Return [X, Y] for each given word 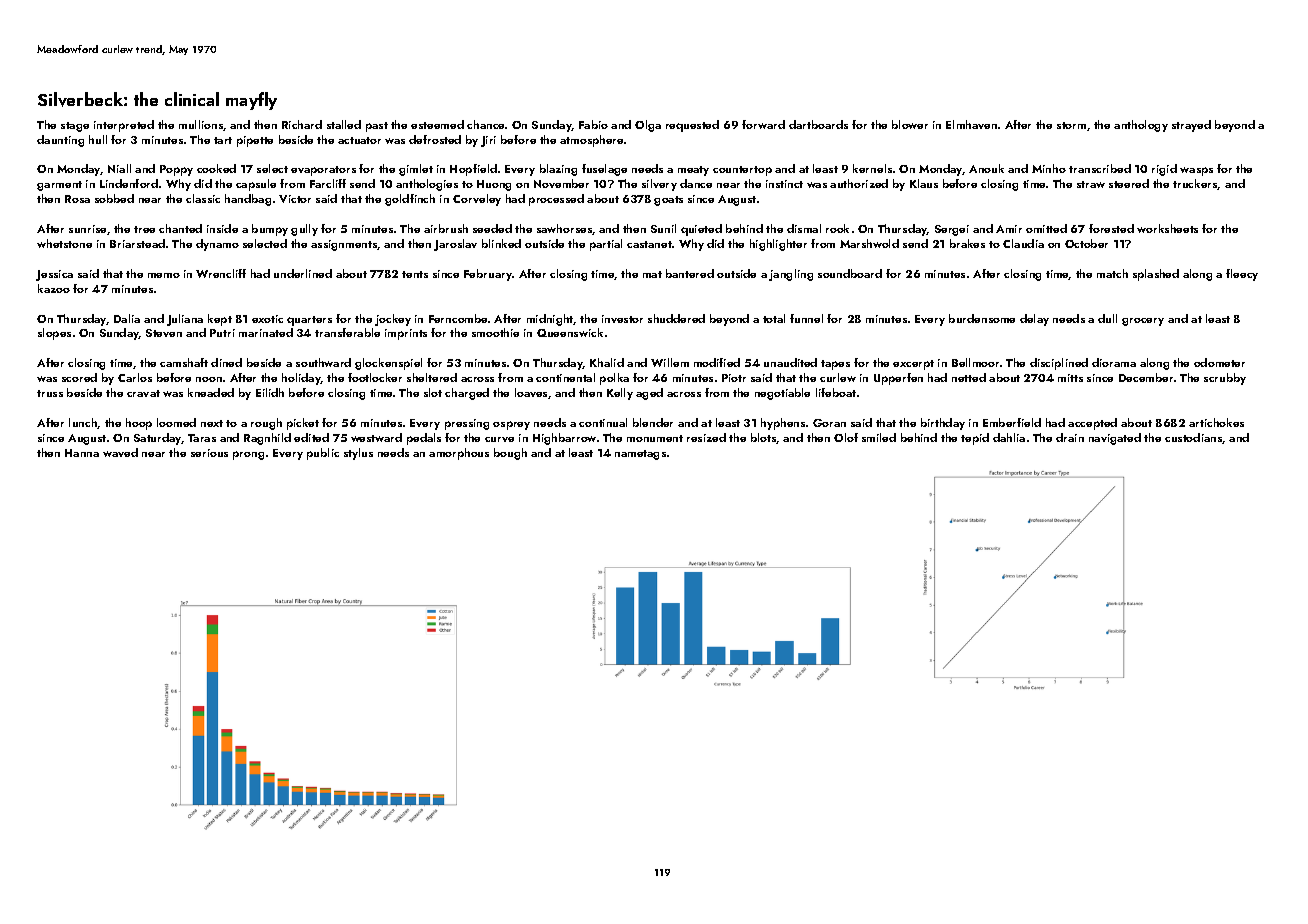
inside [222, 228]
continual [603, 422]
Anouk [986, 168]
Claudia [1023, 243]
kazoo [54, 288]
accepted [1092, 424]
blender [653, 422]
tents [415, 274]
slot [433, 392]
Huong [494, 185]
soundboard [850, 273]
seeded [492, 228]
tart [223, 140]
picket [303, 424]
